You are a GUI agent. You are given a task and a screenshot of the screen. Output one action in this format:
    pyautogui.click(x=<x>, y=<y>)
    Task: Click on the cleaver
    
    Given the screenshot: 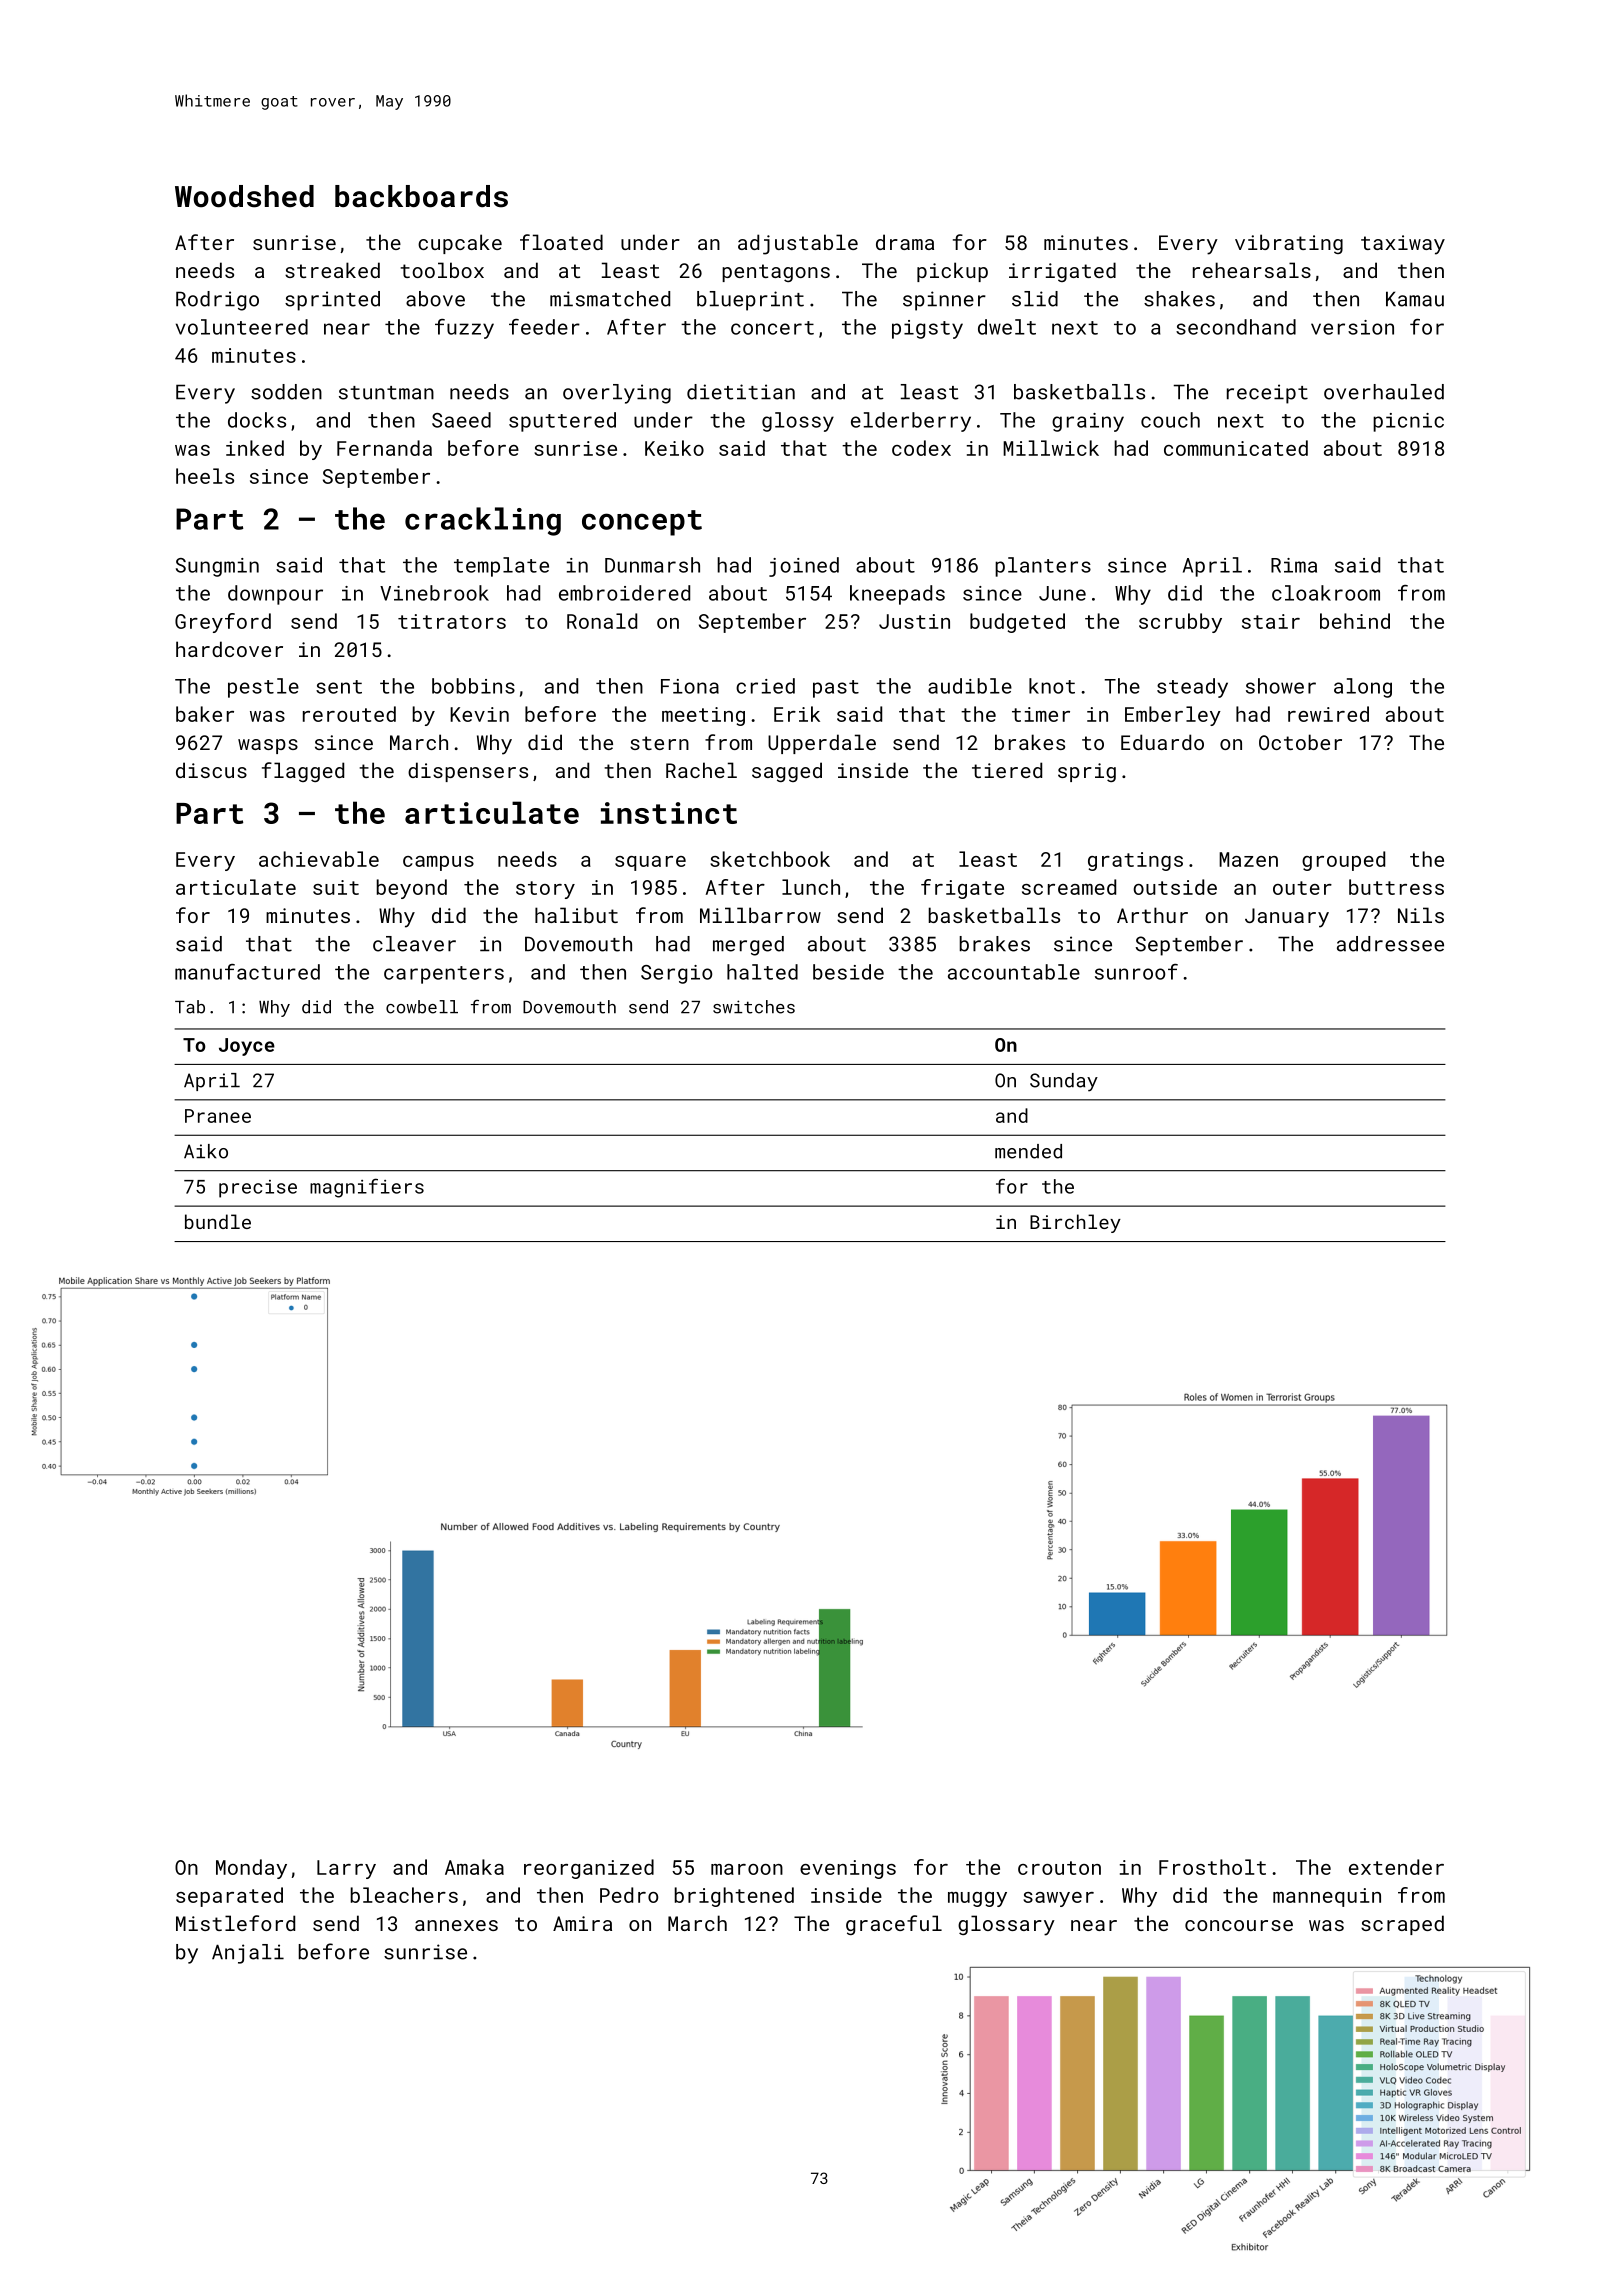 What is the action you would take?
    pyautogui.click(x=414, y=944)
